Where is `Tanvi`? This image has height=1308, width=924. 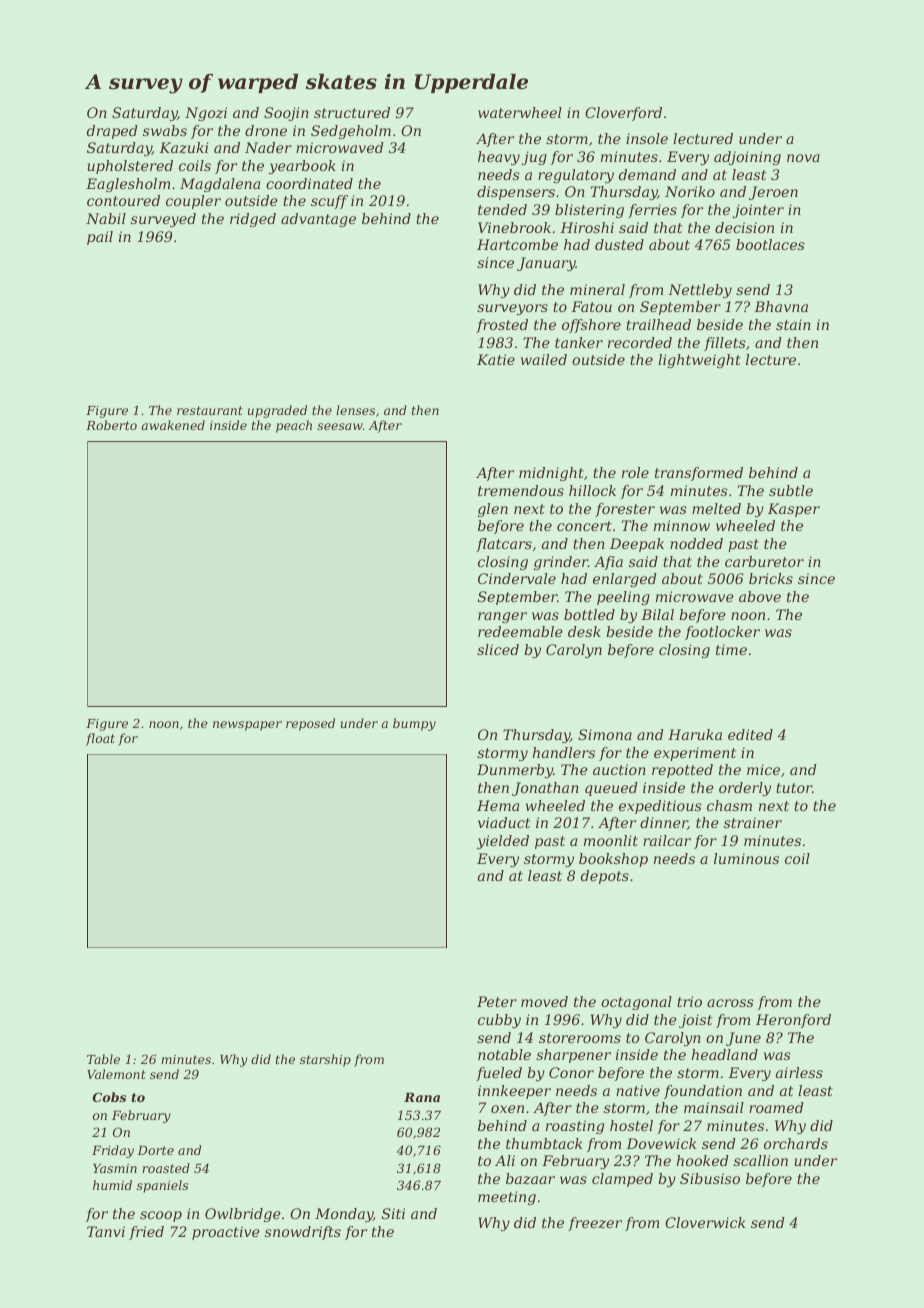 Tanvi is located at coordinates (106, 1231).
